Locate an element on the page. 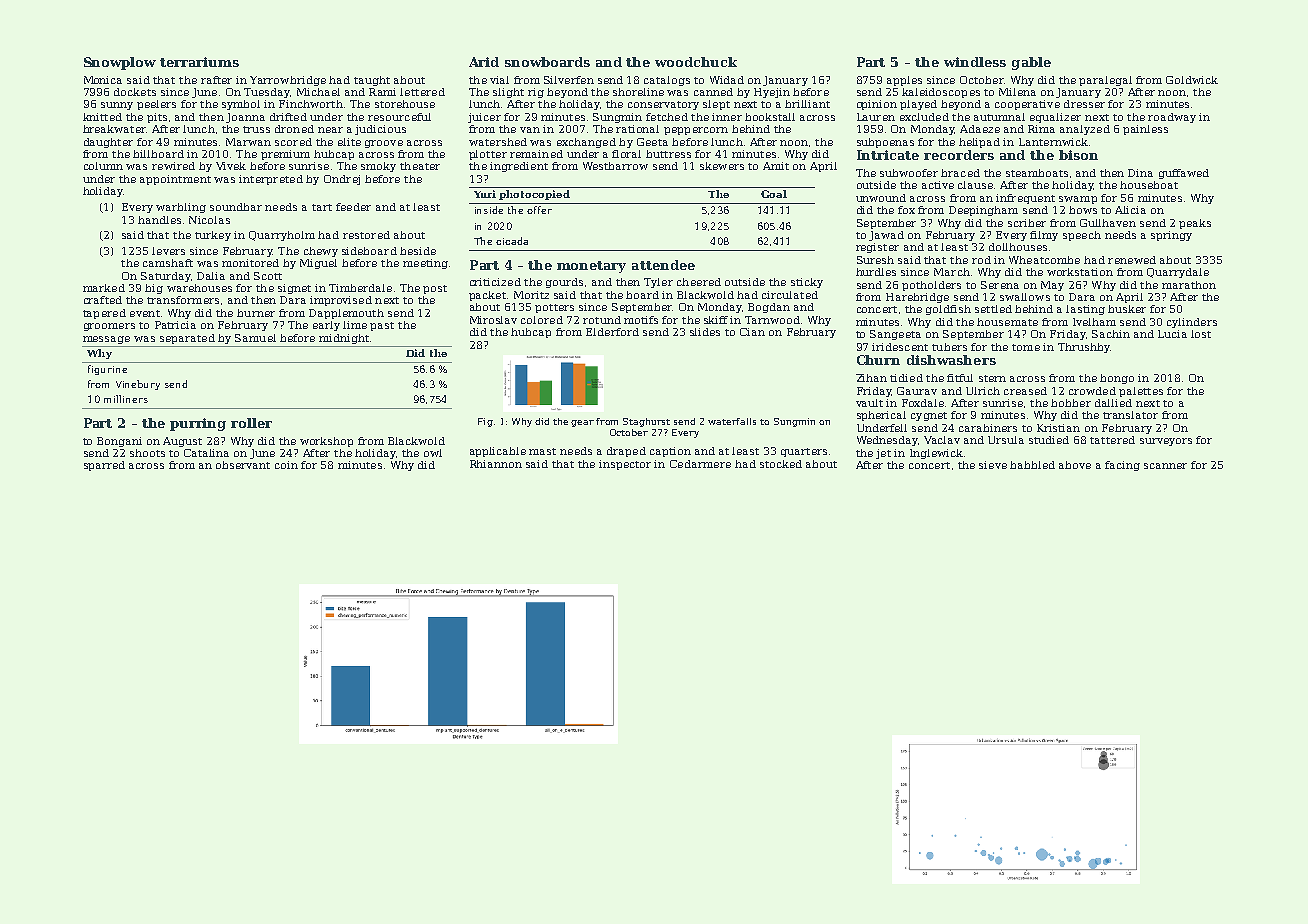 This document has width=1308, height=924. inspector is located at coordinates (625, 465).
